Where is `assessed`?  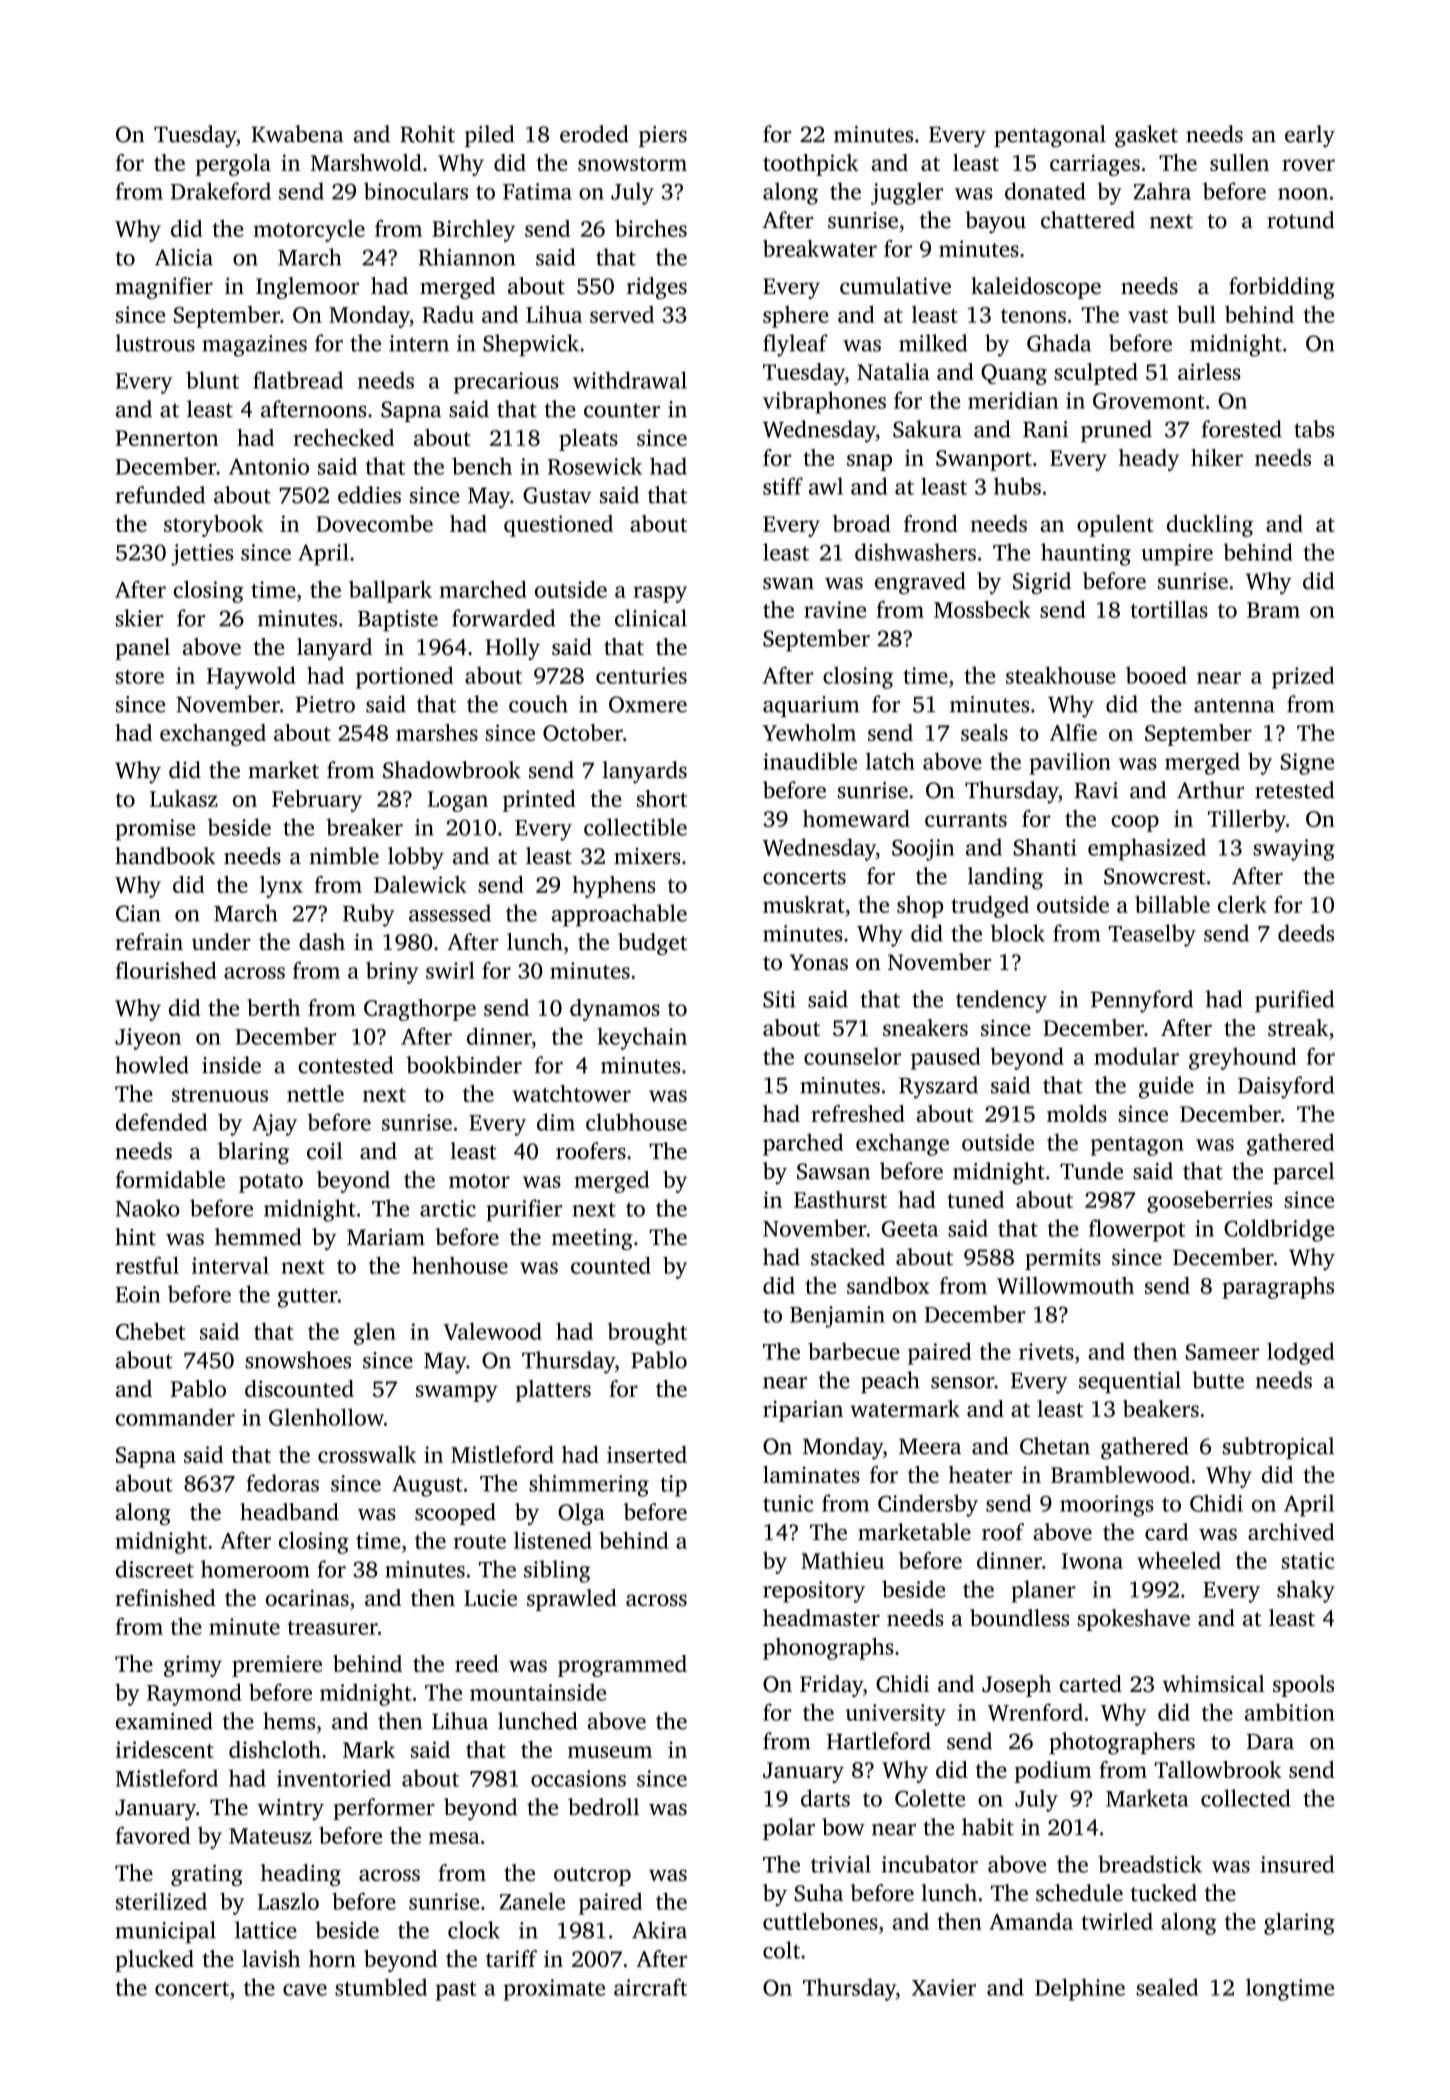 assessed is located at coordinates (450, 913).
